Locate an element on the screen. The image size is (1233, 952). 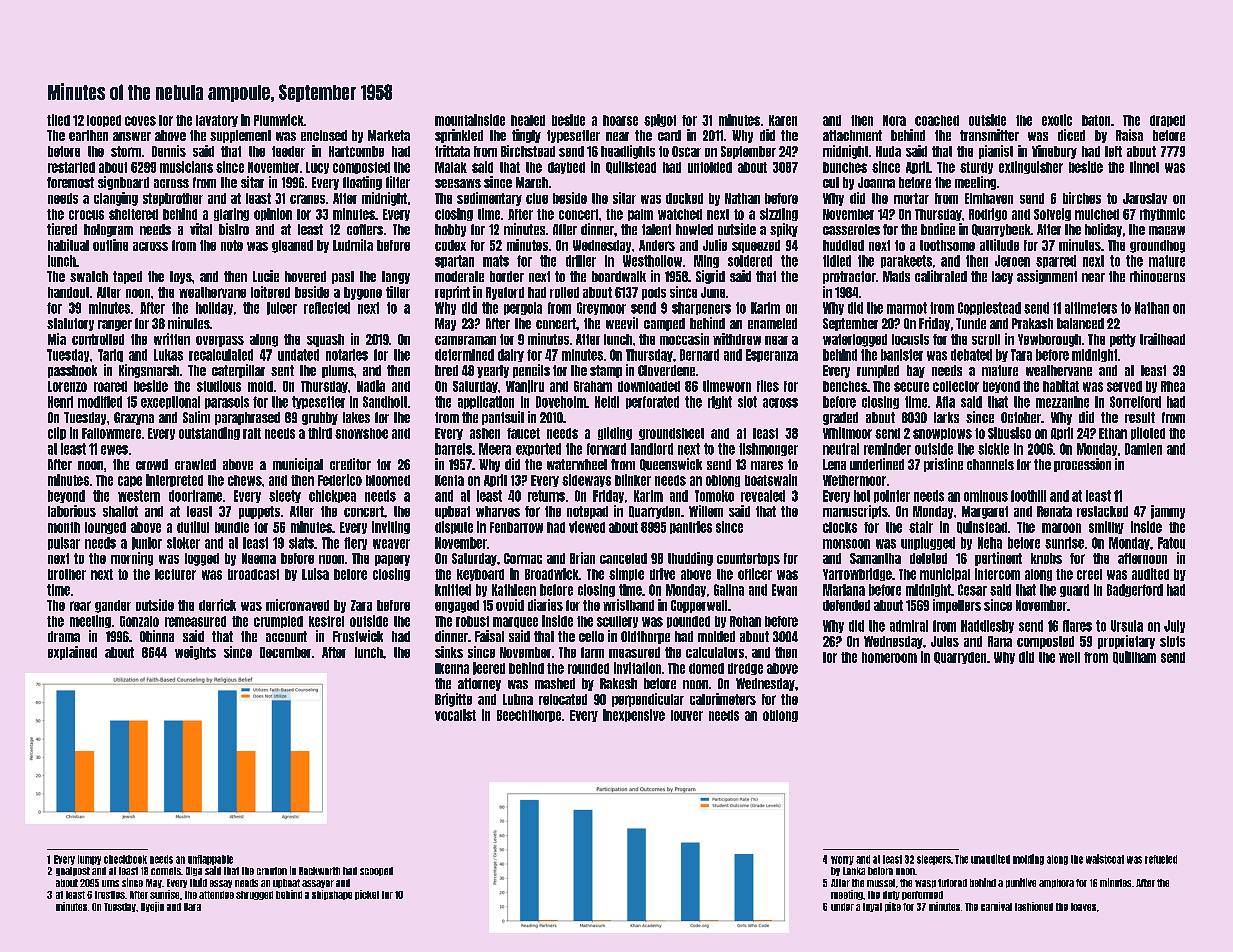
creel is located at coordinates (1089, 574).
